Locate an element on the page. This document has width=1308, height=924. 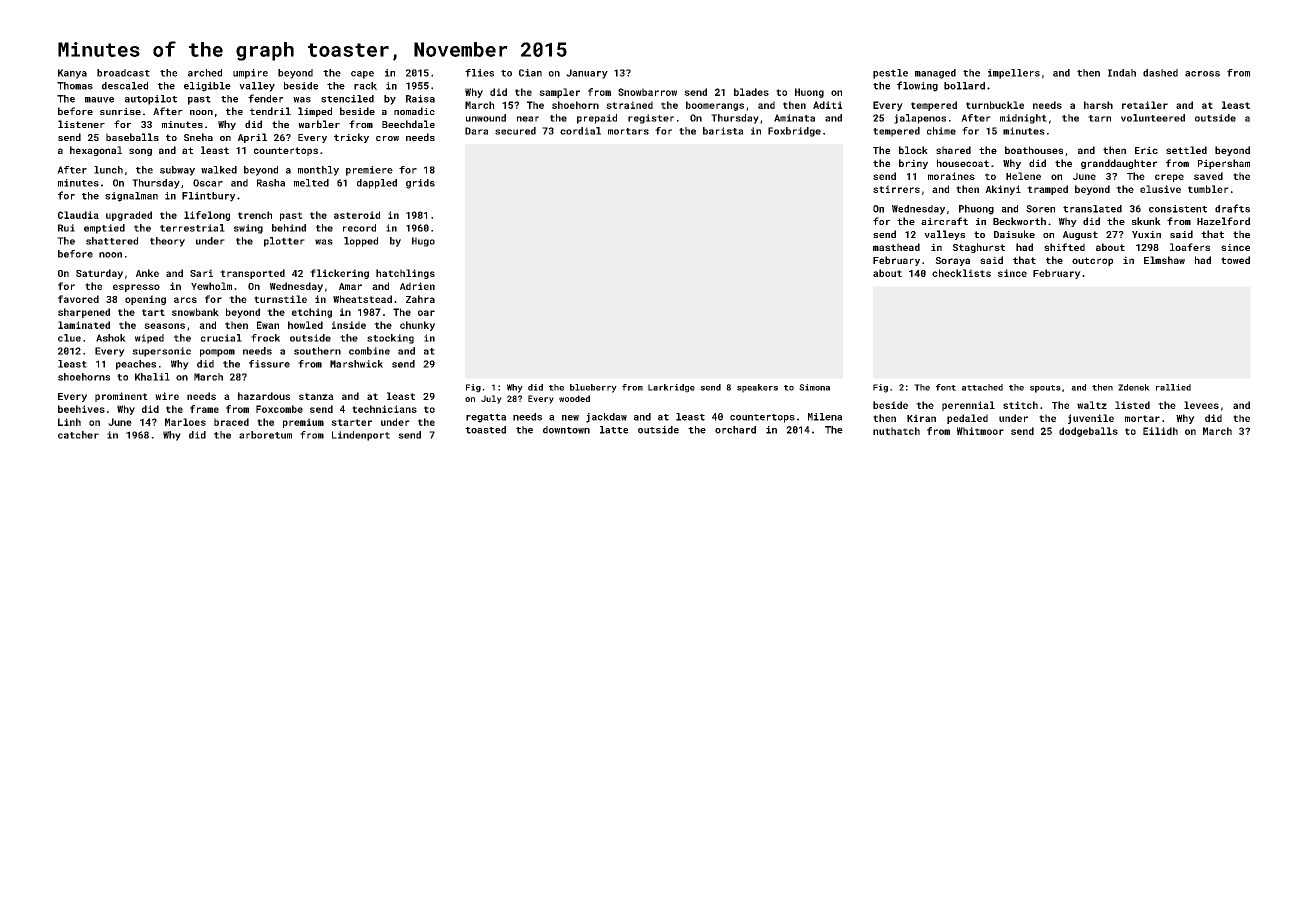
strained is located at coordinates (629, 105).
